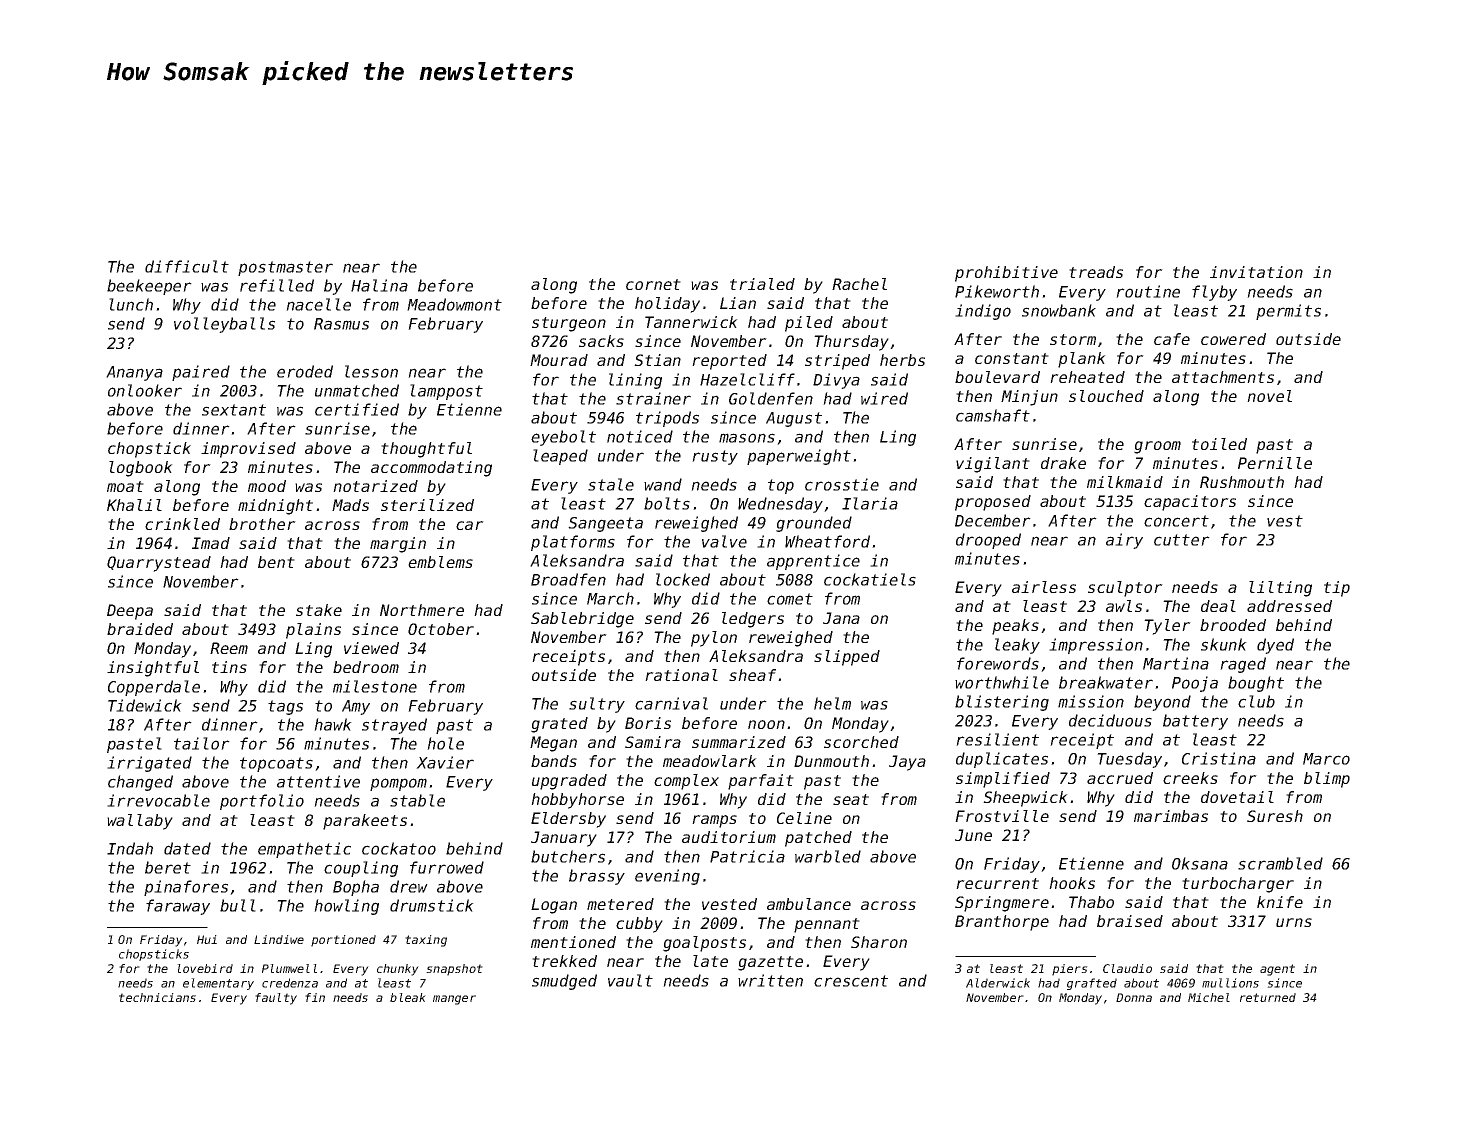 This document has height=1126, width=1458. What do you see at coordinates (187, 266) in the document?
I see `difficult` at bounding box center [187, 266].
